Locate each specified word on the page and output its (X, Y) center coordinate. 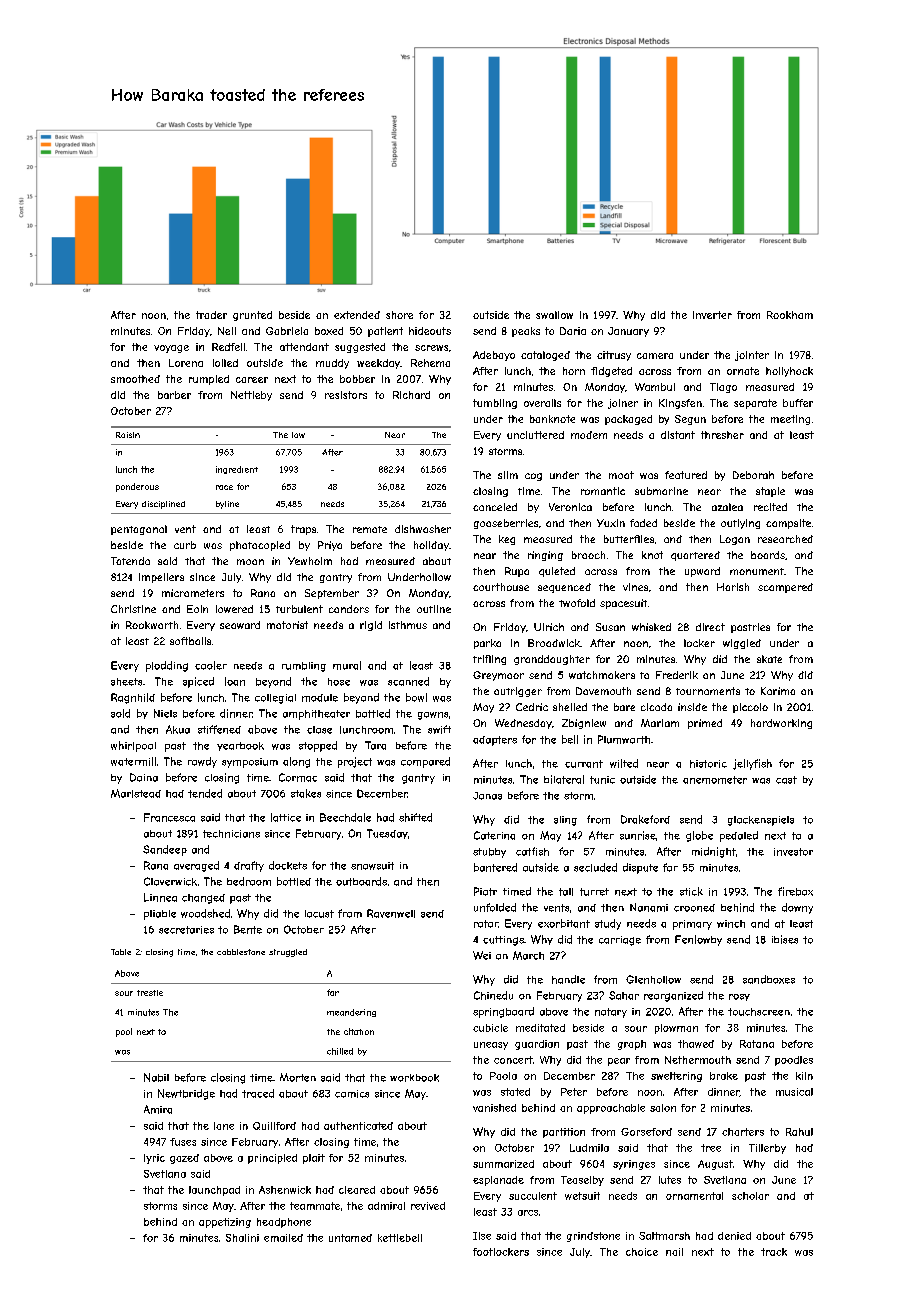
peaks (526, 332)
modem (589, 435)
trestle (150, 993)
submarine (661, 491)
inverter (712, 315)
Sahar (624, 995)
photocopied (260, 546)
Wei (482, 955)
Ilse (482, 1236)
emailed (283, 1238)
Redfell (228, 347)
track (774, 1252)
